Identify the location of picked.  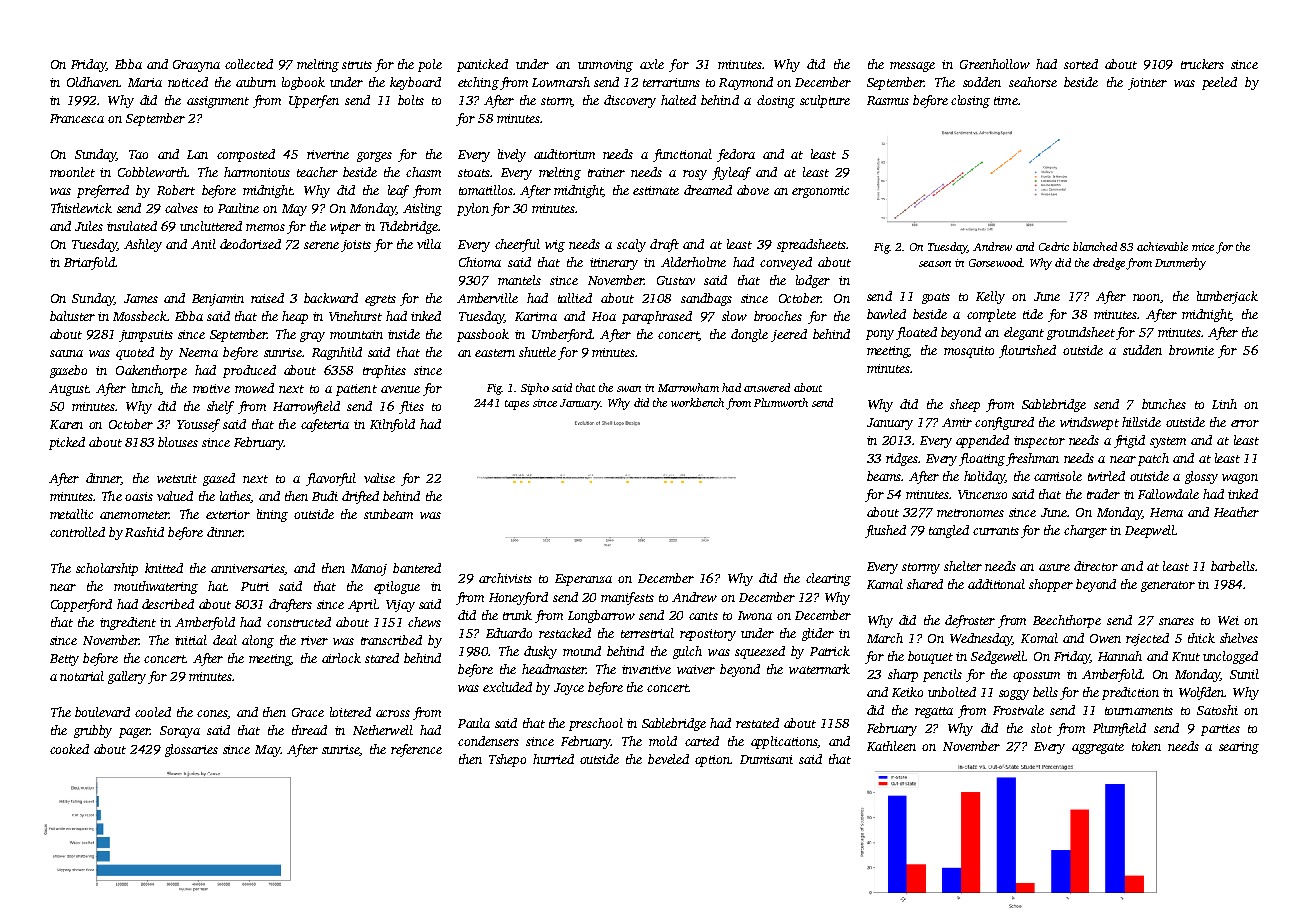
(67, 443).
